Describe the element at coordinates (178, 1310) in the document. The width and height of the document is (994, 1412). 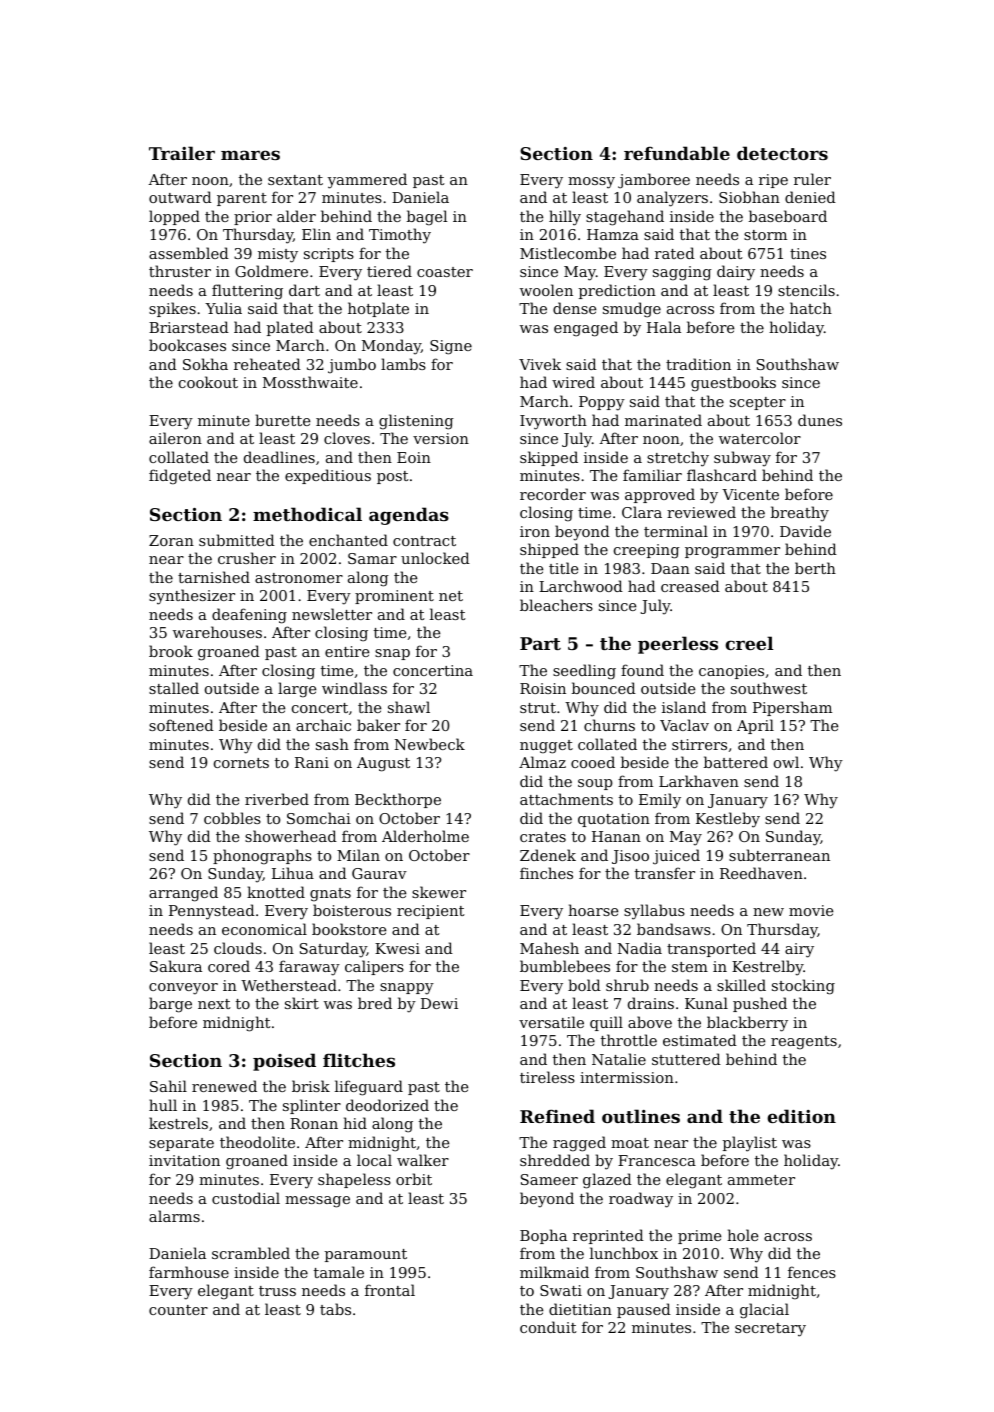
I see `counter` at that location.
